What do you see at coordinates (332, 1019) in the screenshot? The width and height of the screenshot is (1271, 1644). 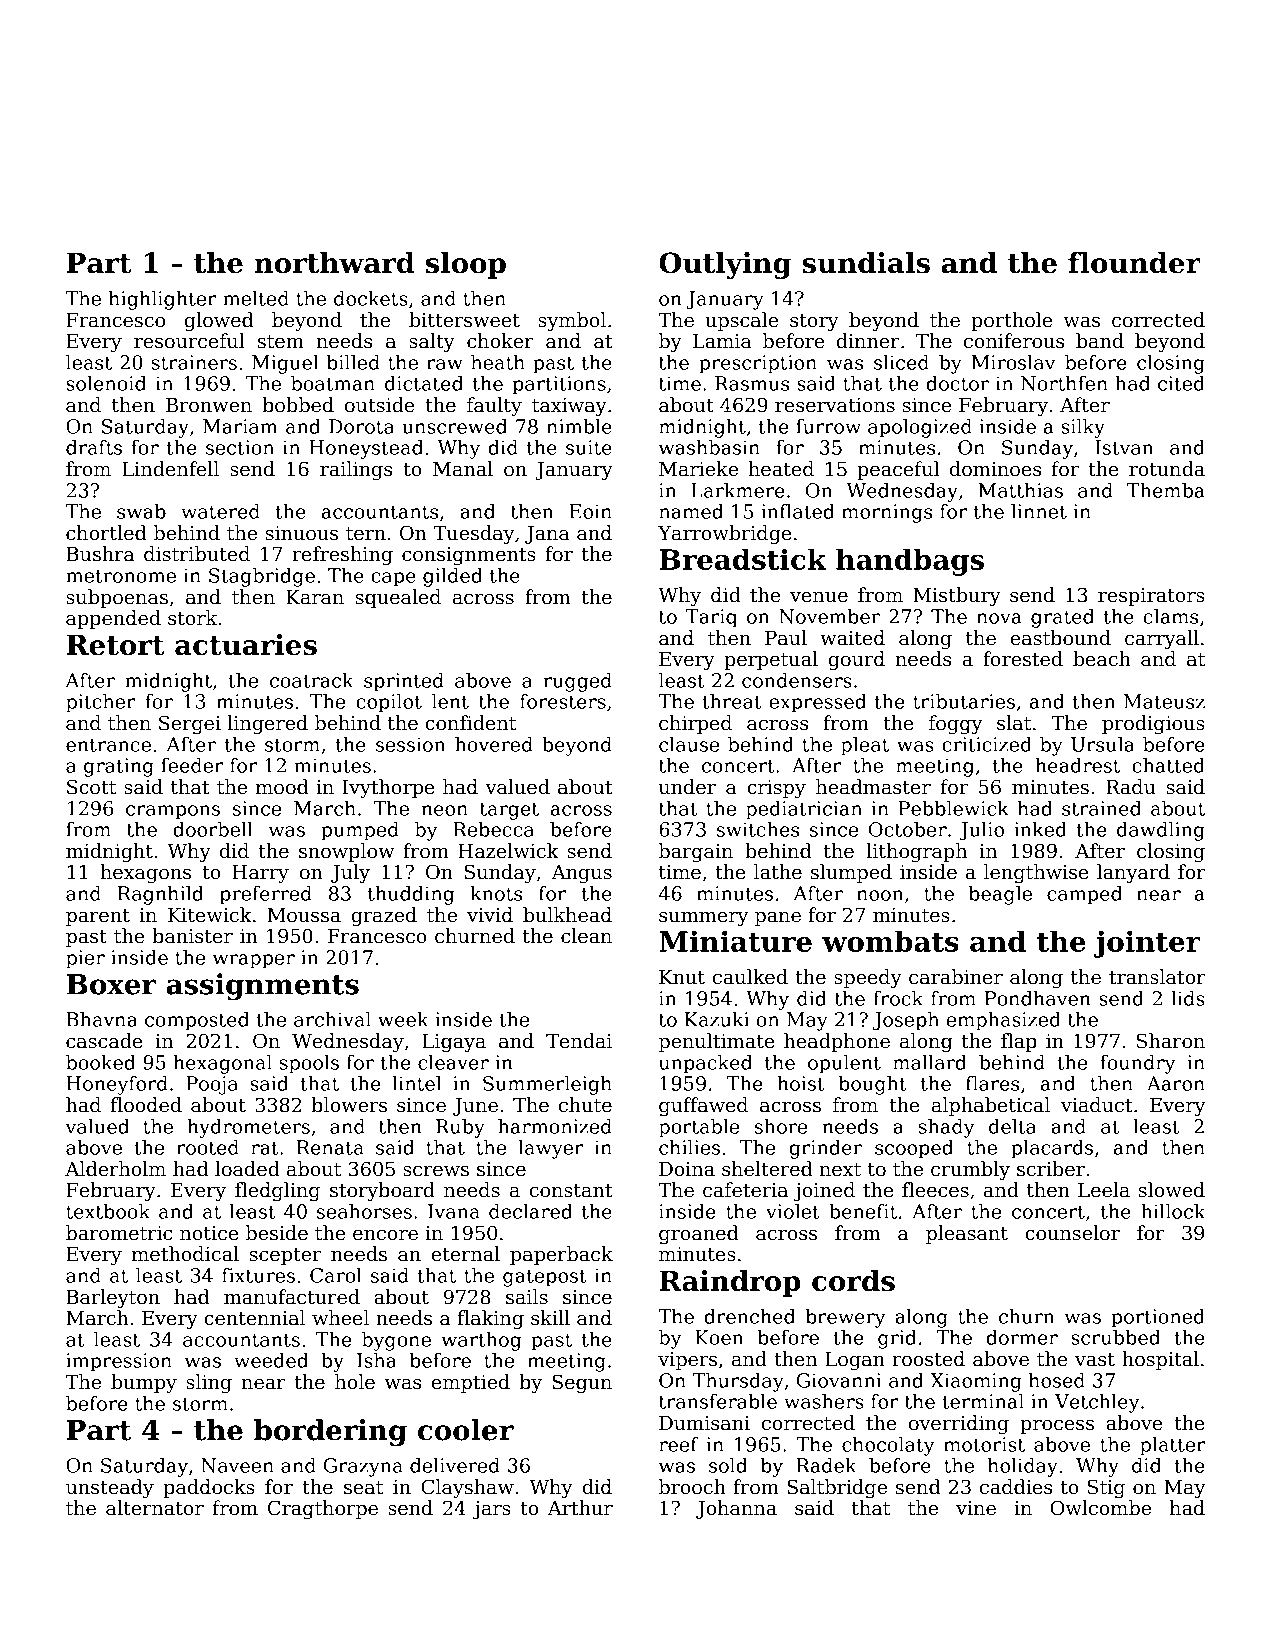 I see `archival` at bounding box center [332, 1019].
